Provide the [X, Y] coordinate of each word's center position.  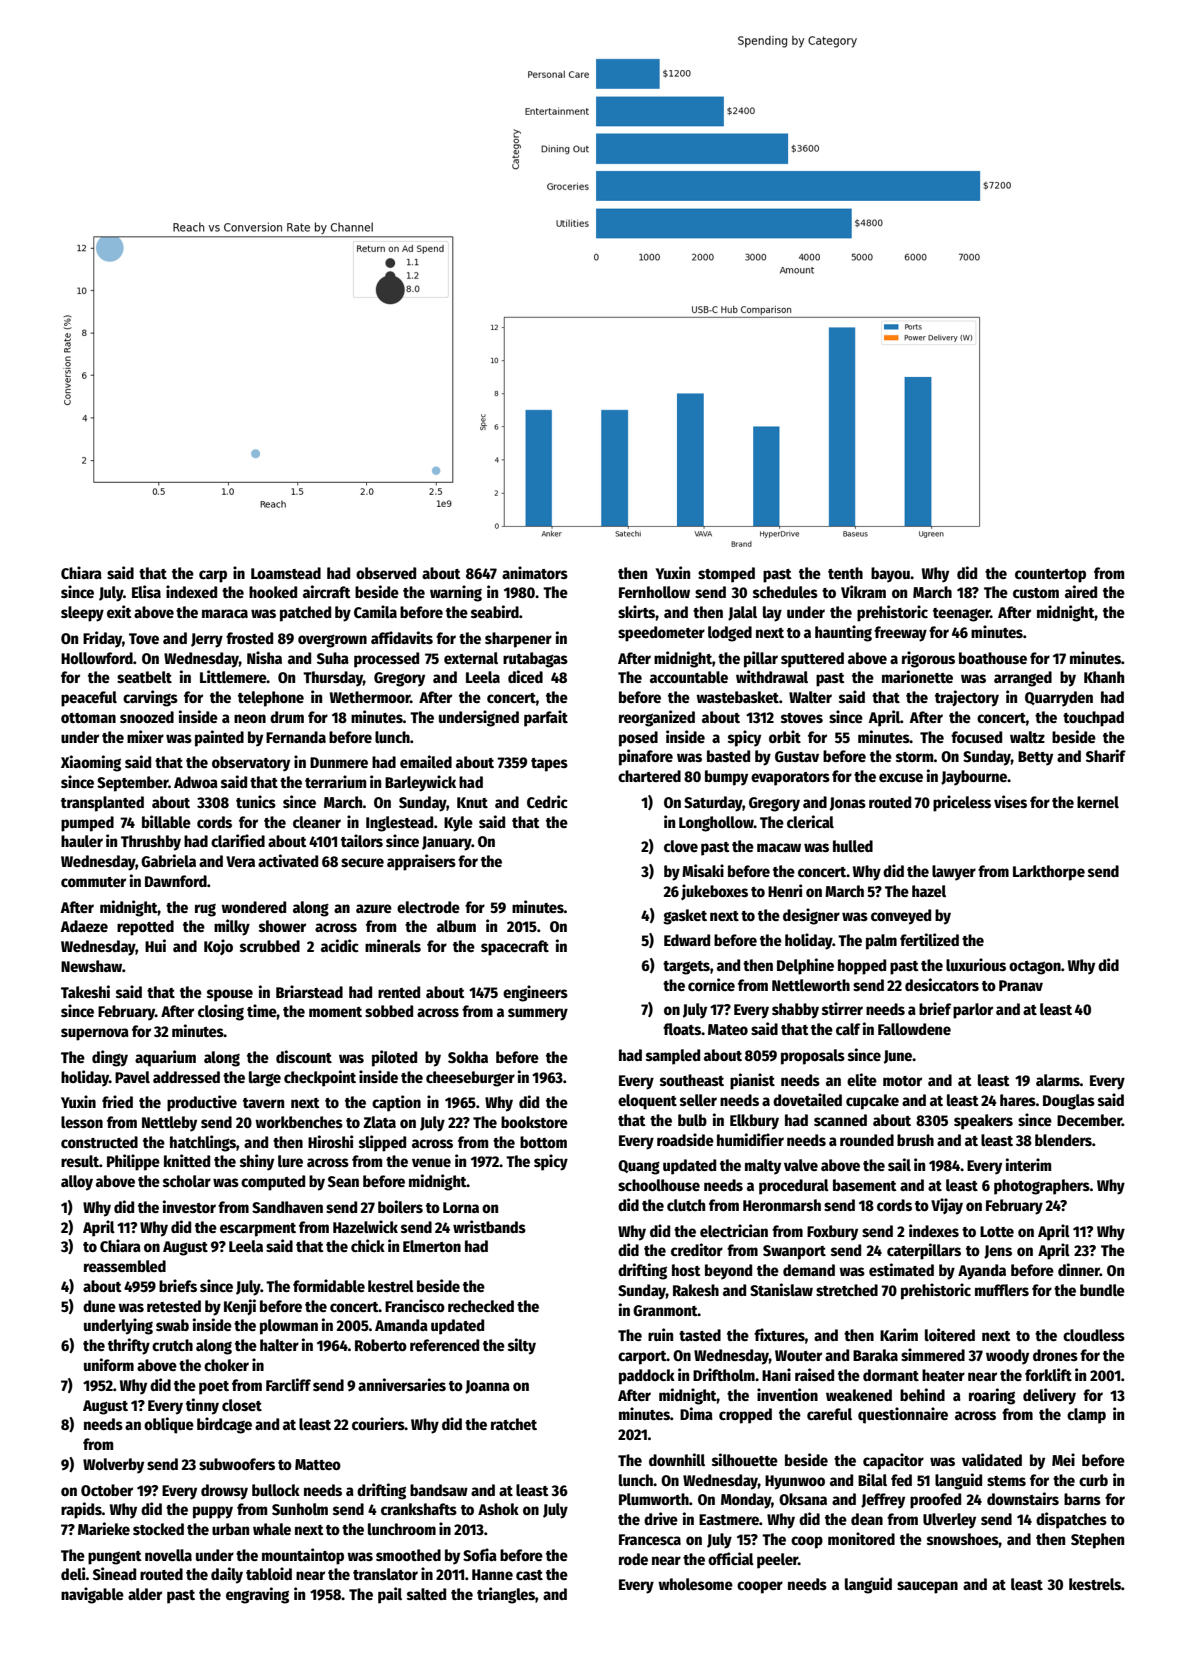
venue [431, 1162]
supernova [95, 1034]
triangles [506, 1595]
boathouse [993, 658]
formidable [329, 1285]
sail [899, 1164]
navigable [92, 1595]
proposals [813, 1057]
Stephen [1097, 1541]
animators [535, 572]
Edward [687, 940]
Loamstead [286, 573]
